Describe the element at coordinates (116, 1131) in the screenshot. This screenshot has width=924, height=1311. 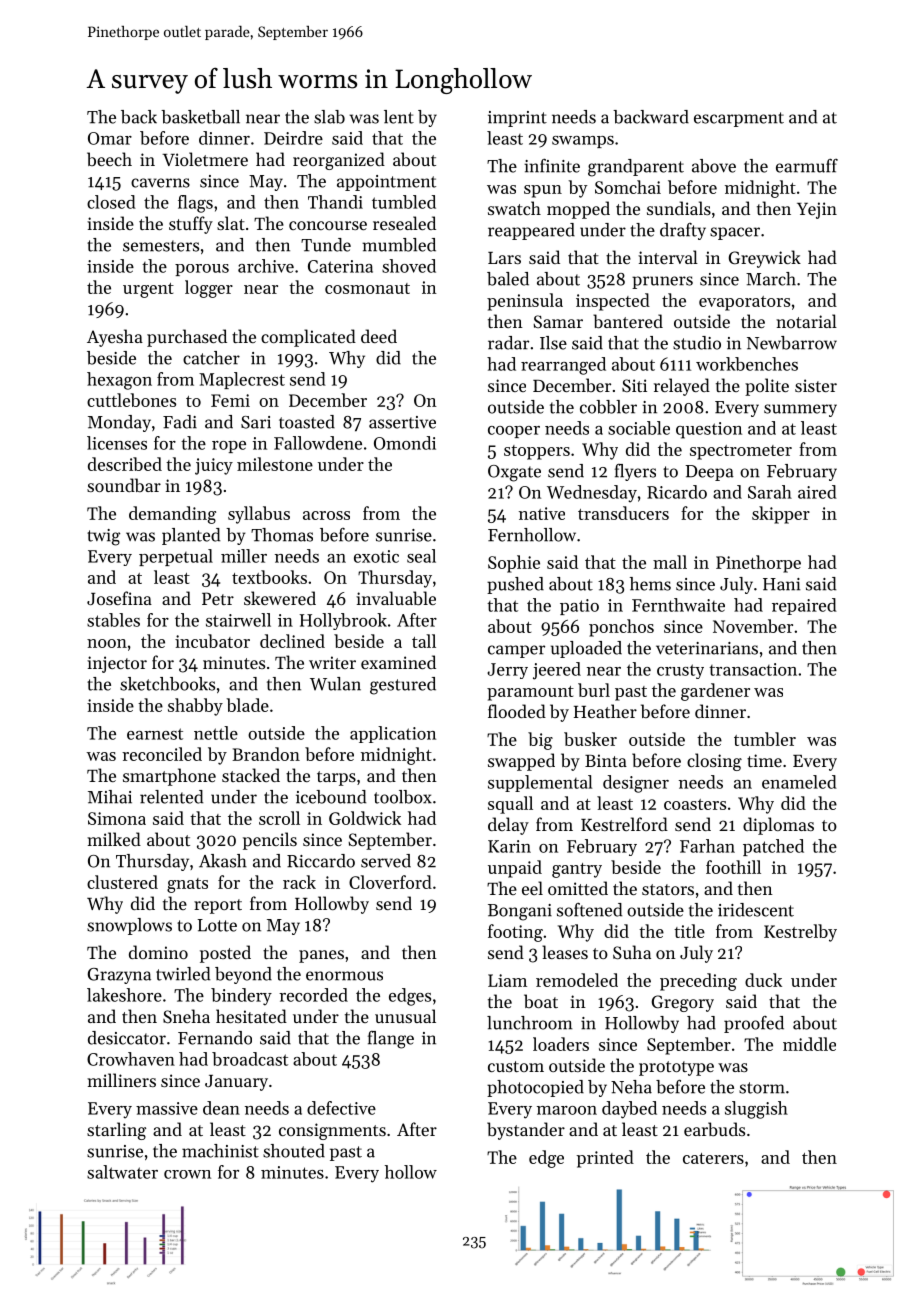
I see `starling` at that location.
